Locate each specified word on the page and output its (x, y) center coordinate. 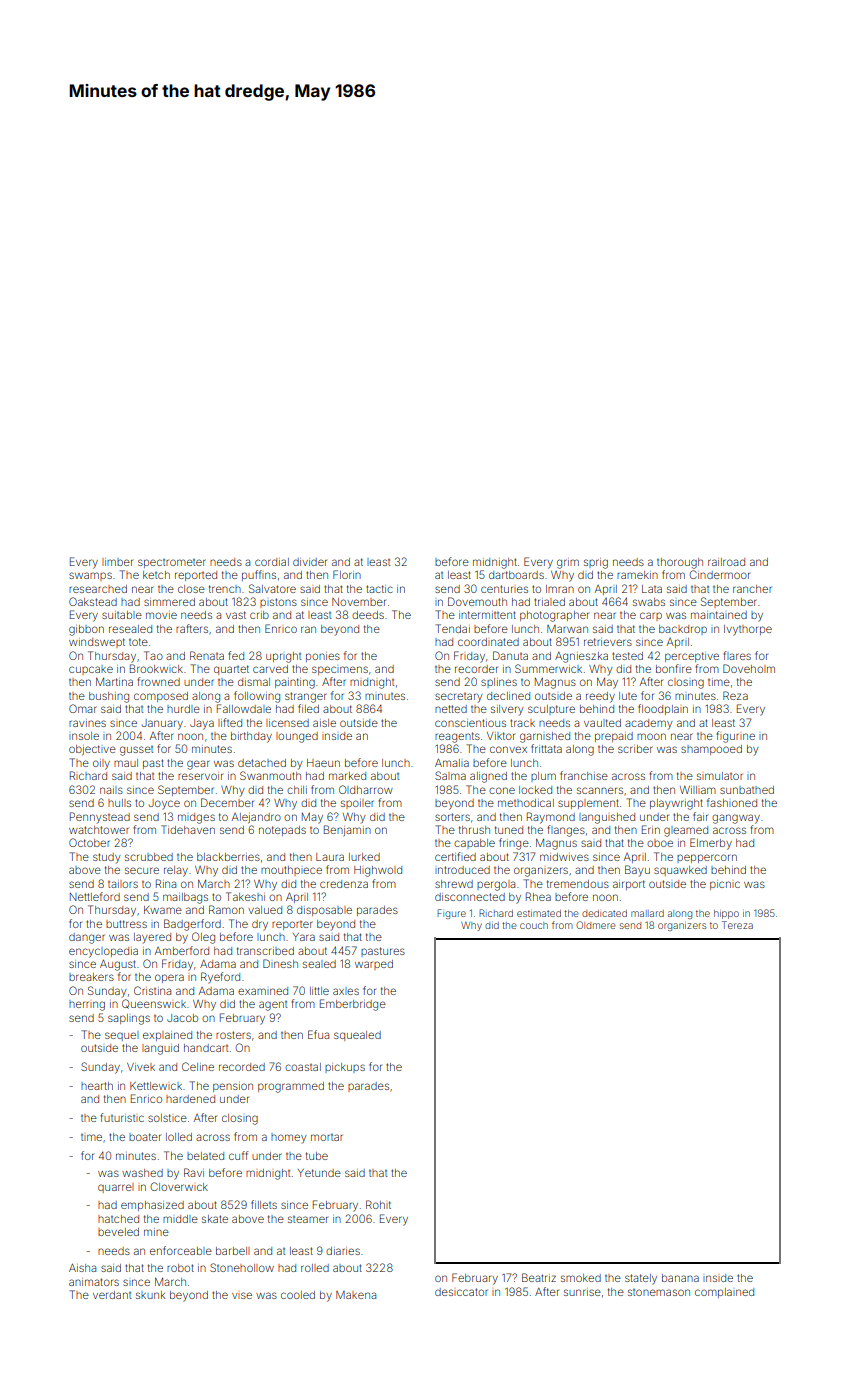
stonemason (659, 1292)
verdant (112, 1295)
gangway (736, 819)
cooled (298, 1295)
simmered (169, 602)
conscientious (470, 723)
